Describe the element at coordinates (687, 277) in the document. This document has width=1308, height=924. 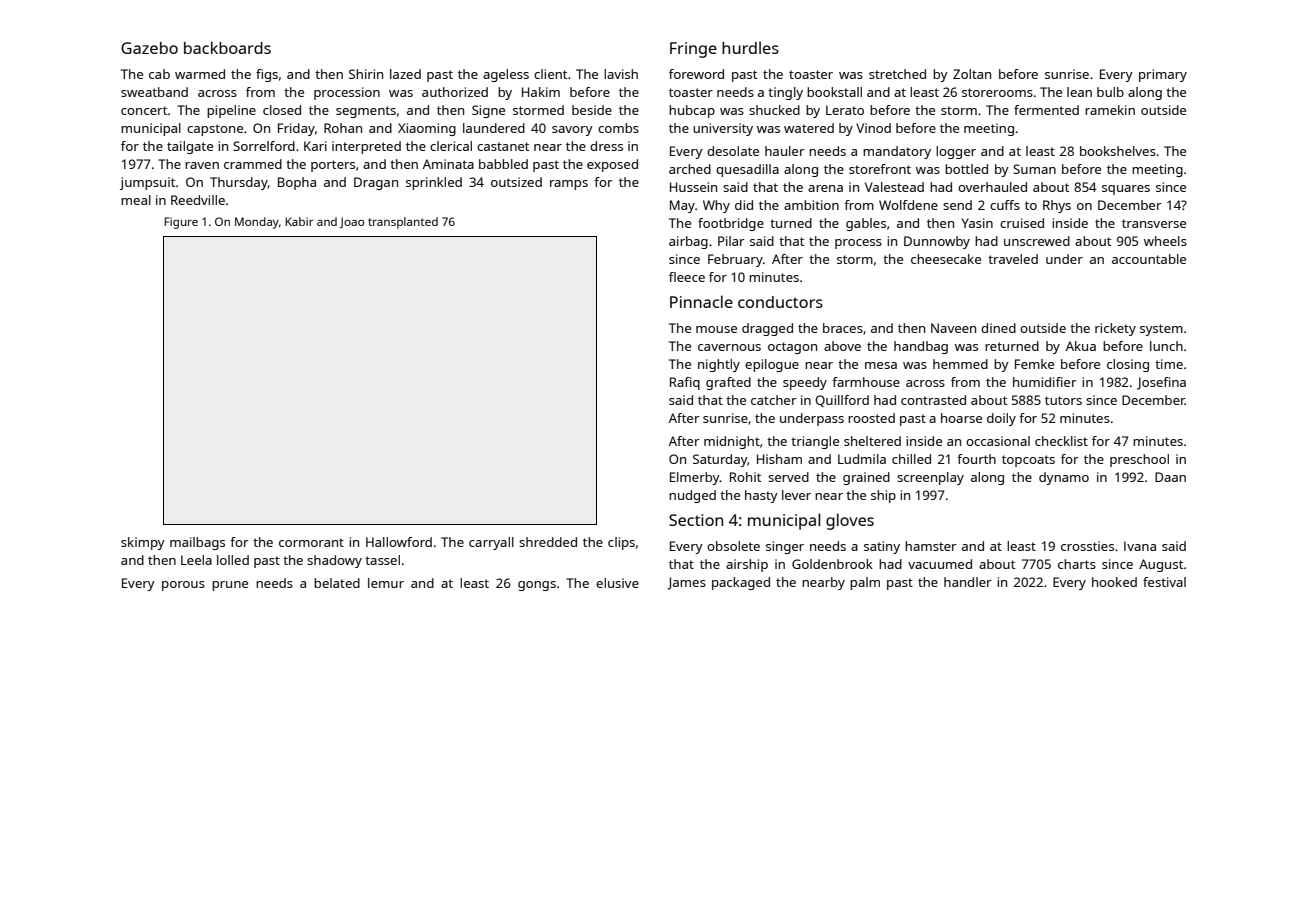
I see `fleece` at that location.
